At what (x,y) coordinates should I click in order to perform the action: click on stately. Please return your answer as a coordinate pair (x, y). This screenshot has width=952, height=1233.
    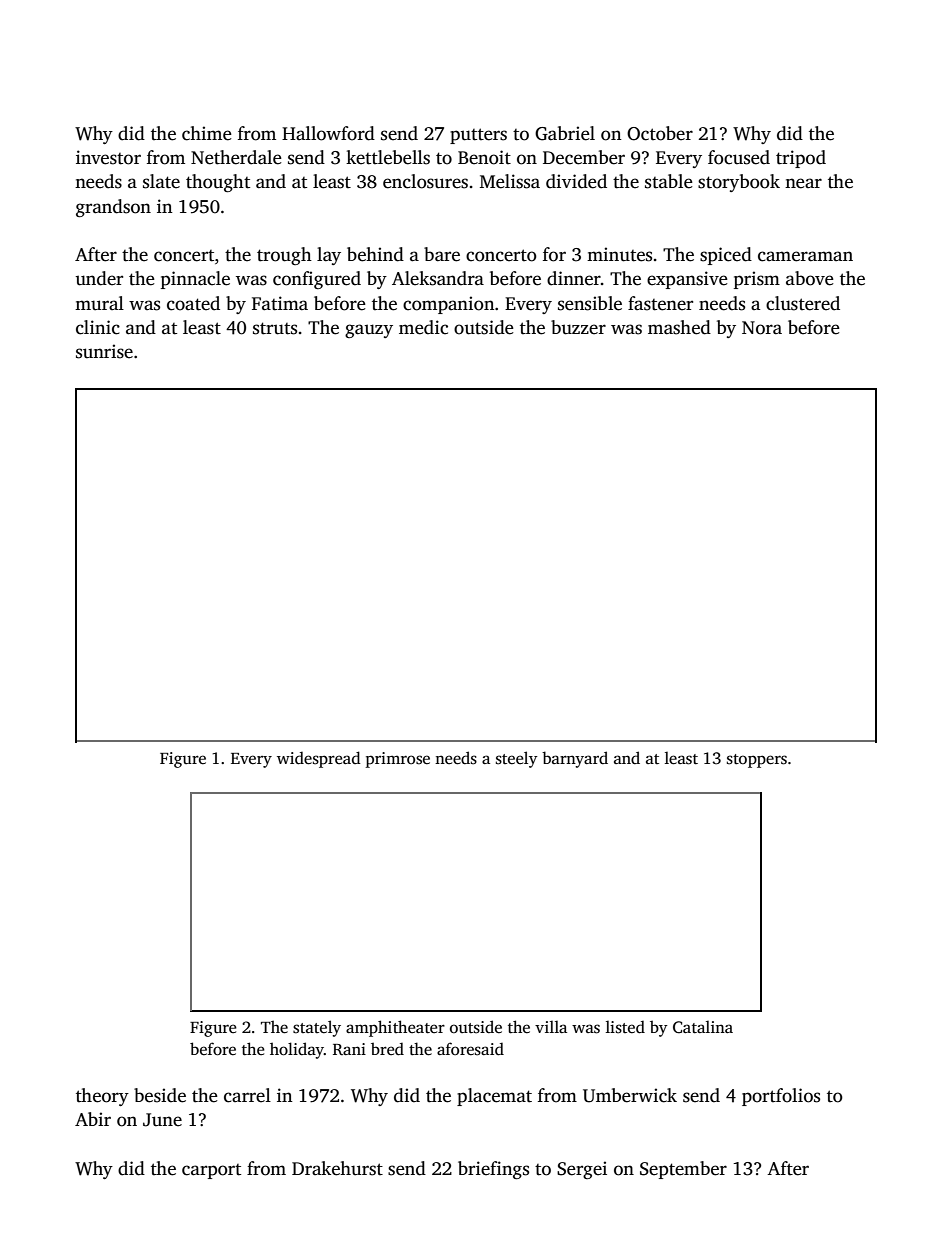
    Looking at the image, I should click on (317, 1028).
